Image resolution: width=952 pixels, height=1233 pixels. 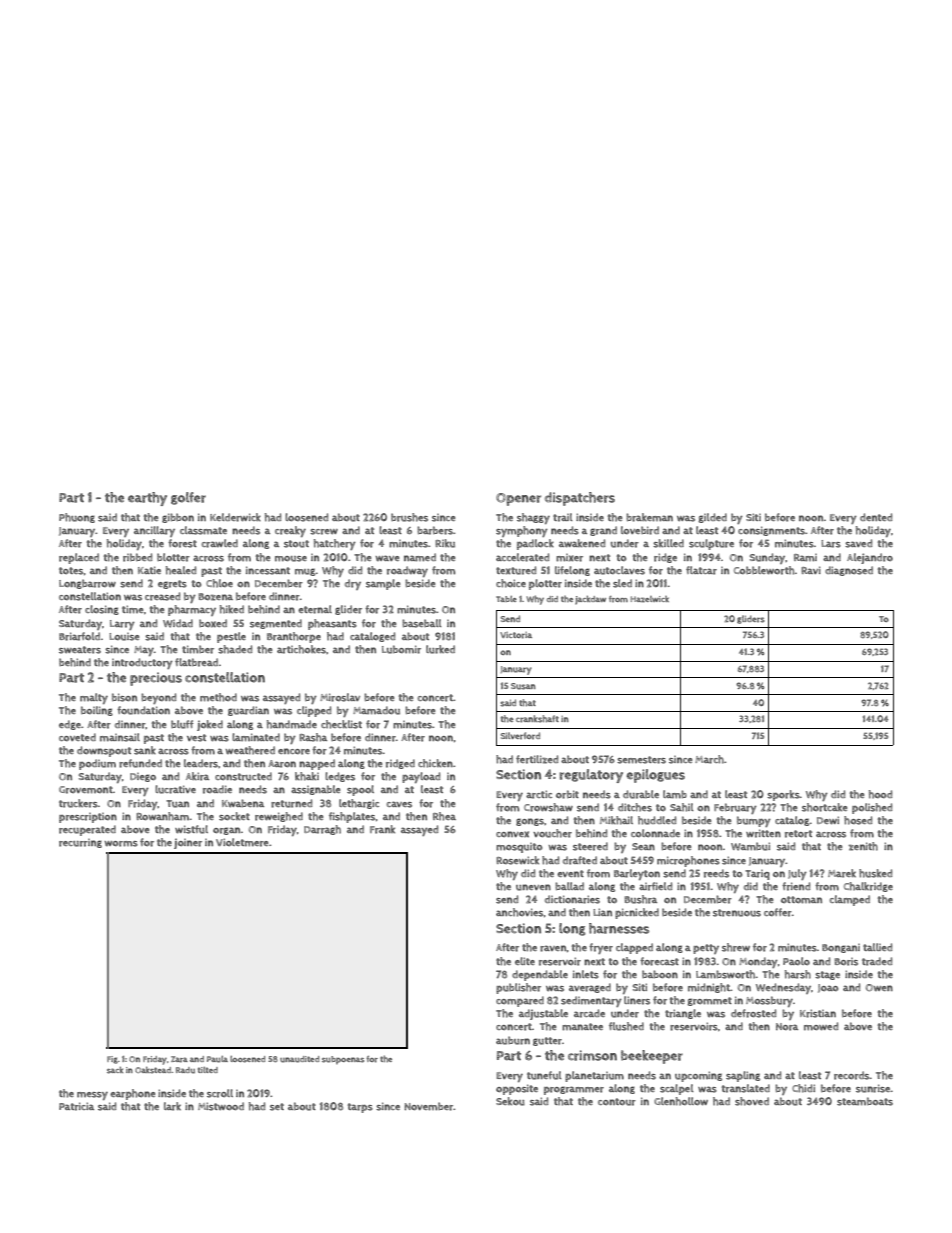 What do you see at coordinates (221, 1106) in the screenshot?
I see `Mistwood` at bounding box center [221, 1106].
